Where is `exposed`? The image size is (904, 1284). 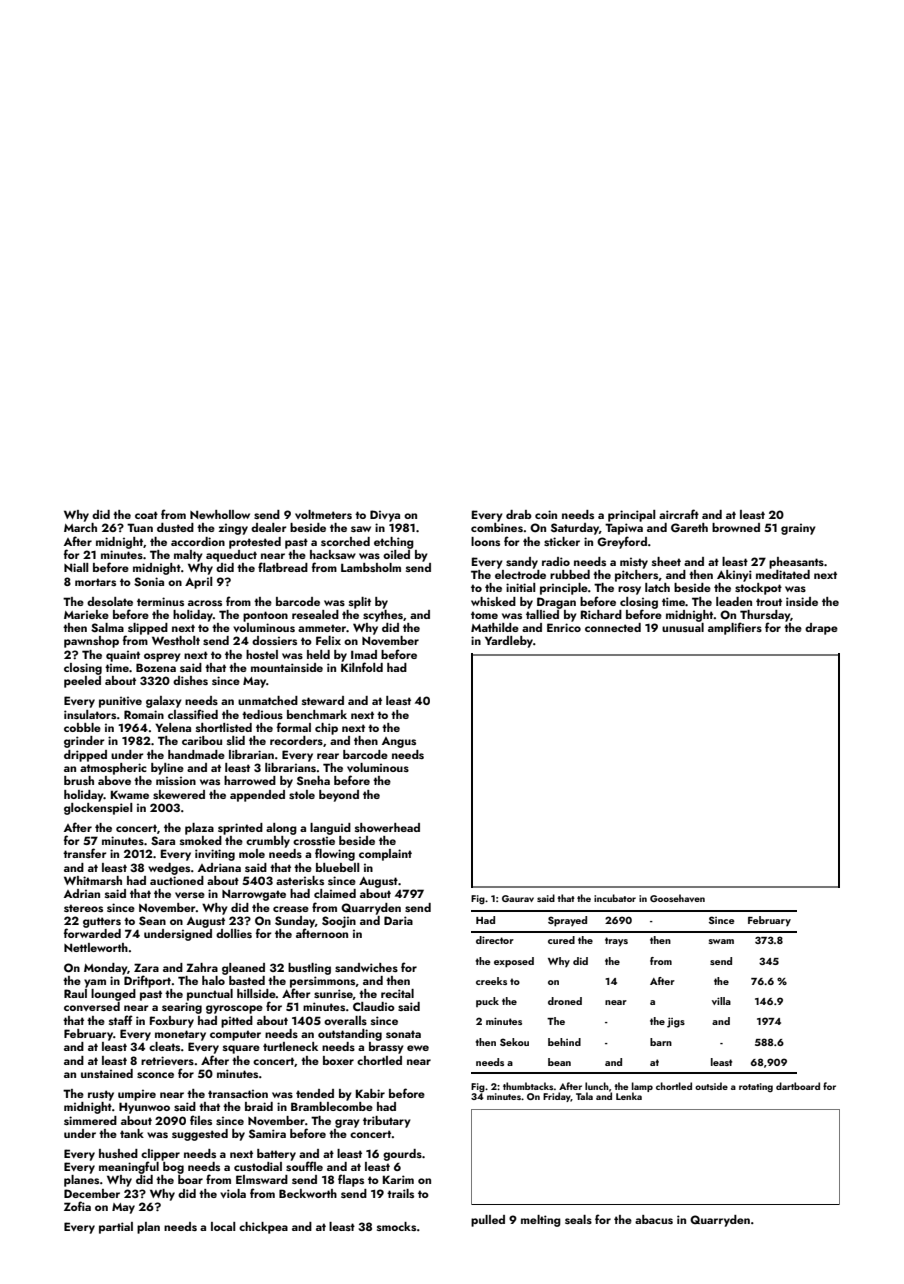 exposed is located at coordinates (514, 962).
